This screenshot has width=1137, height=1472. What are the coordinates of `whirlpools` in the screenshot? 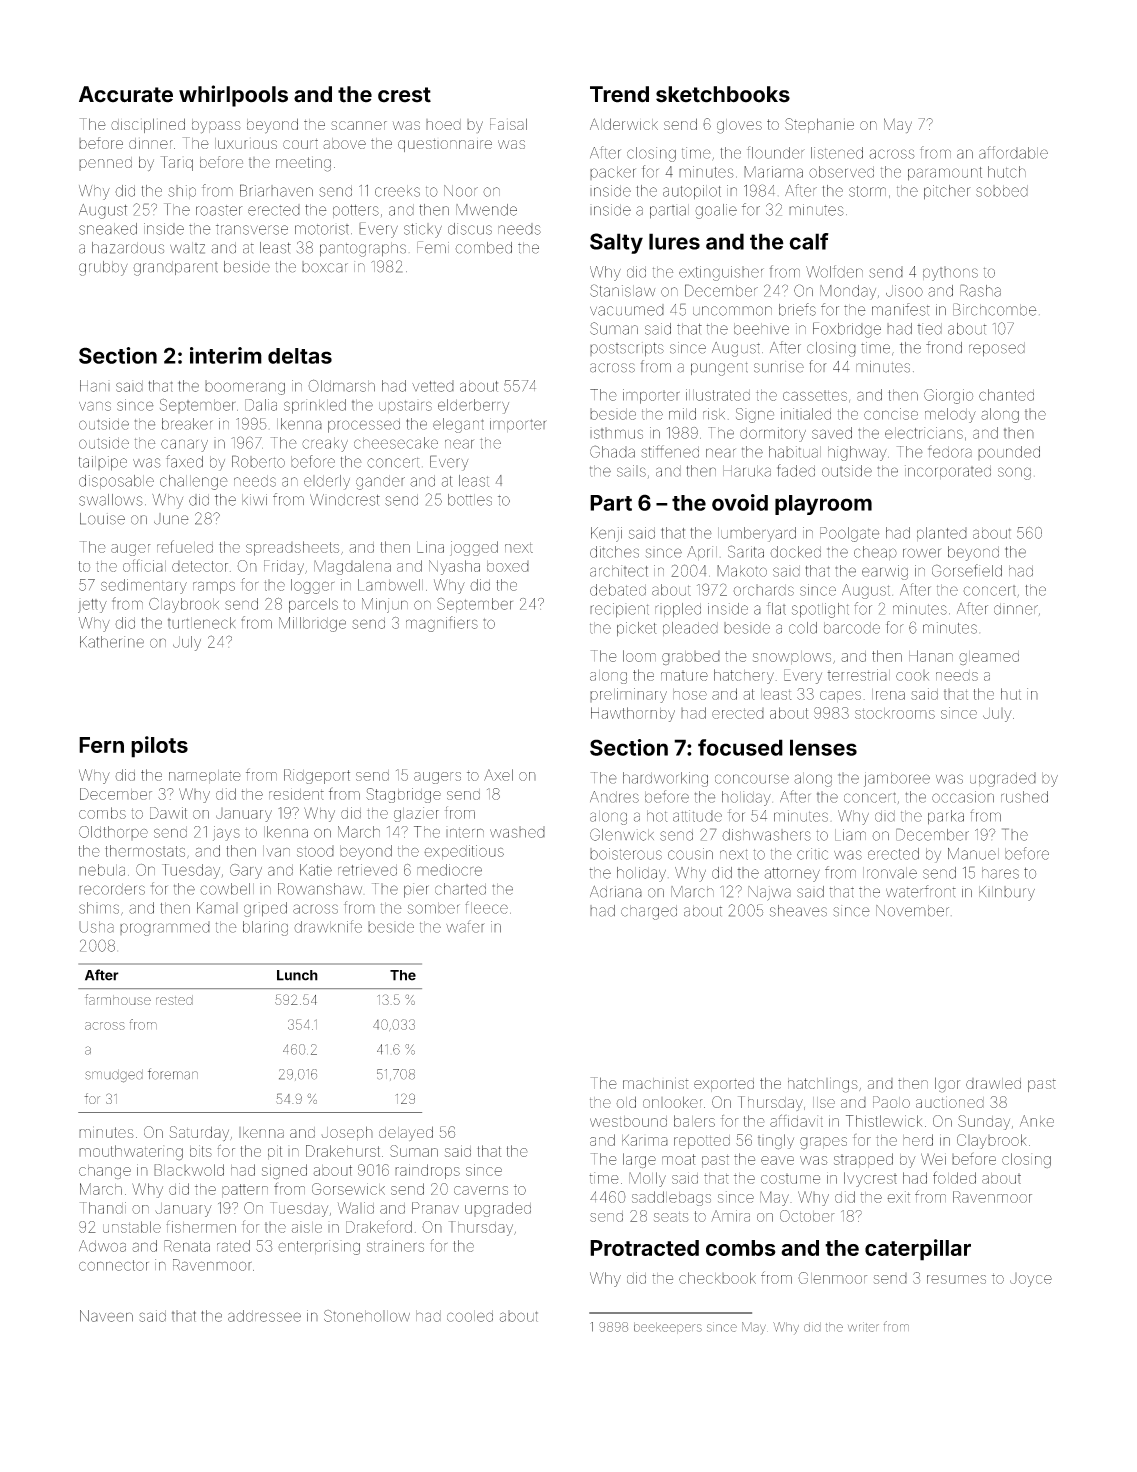 It's located at (233, 96).
